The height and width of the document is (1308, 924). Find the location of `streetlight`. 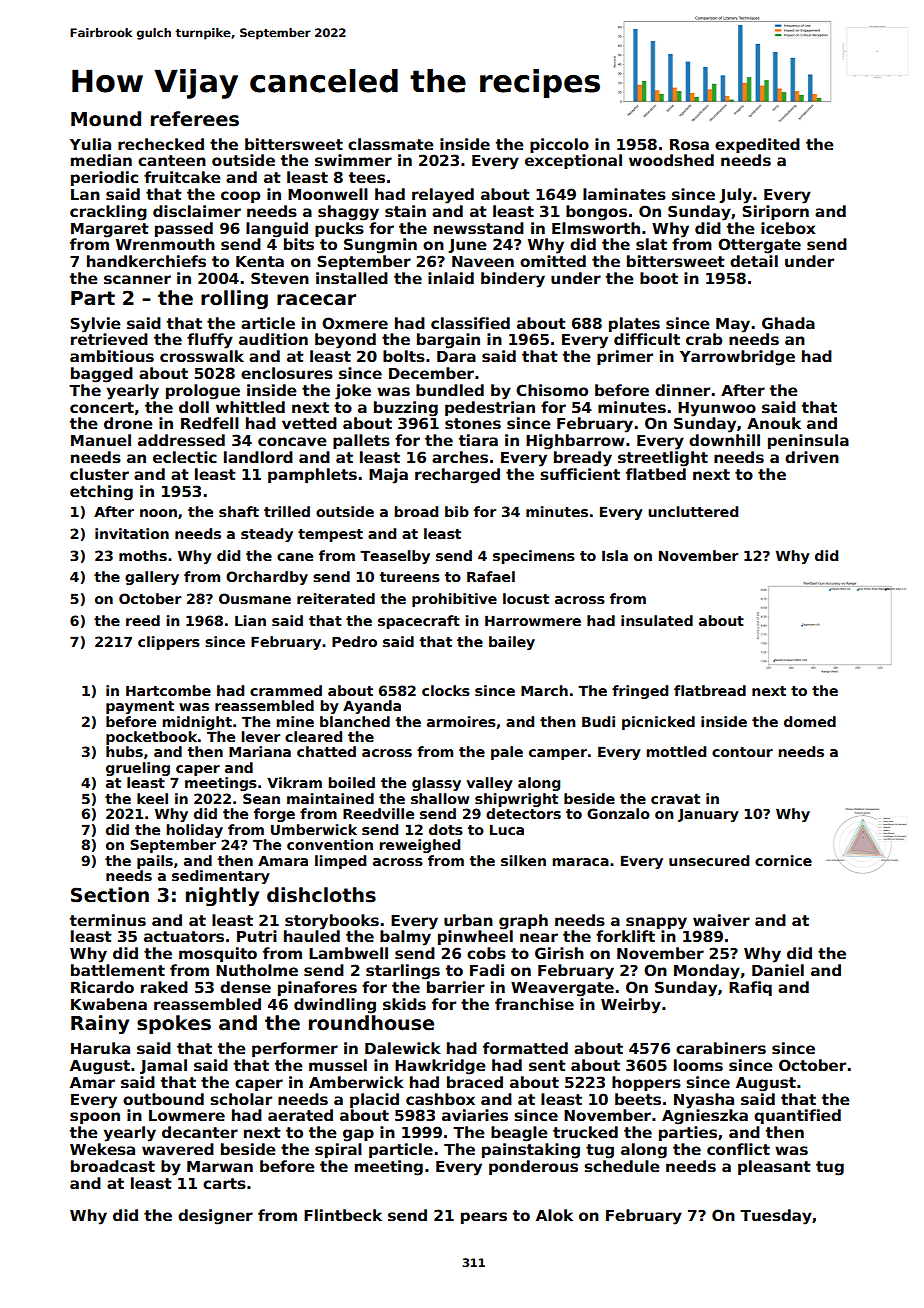

streetlight is located at coordinates (663, 459).
